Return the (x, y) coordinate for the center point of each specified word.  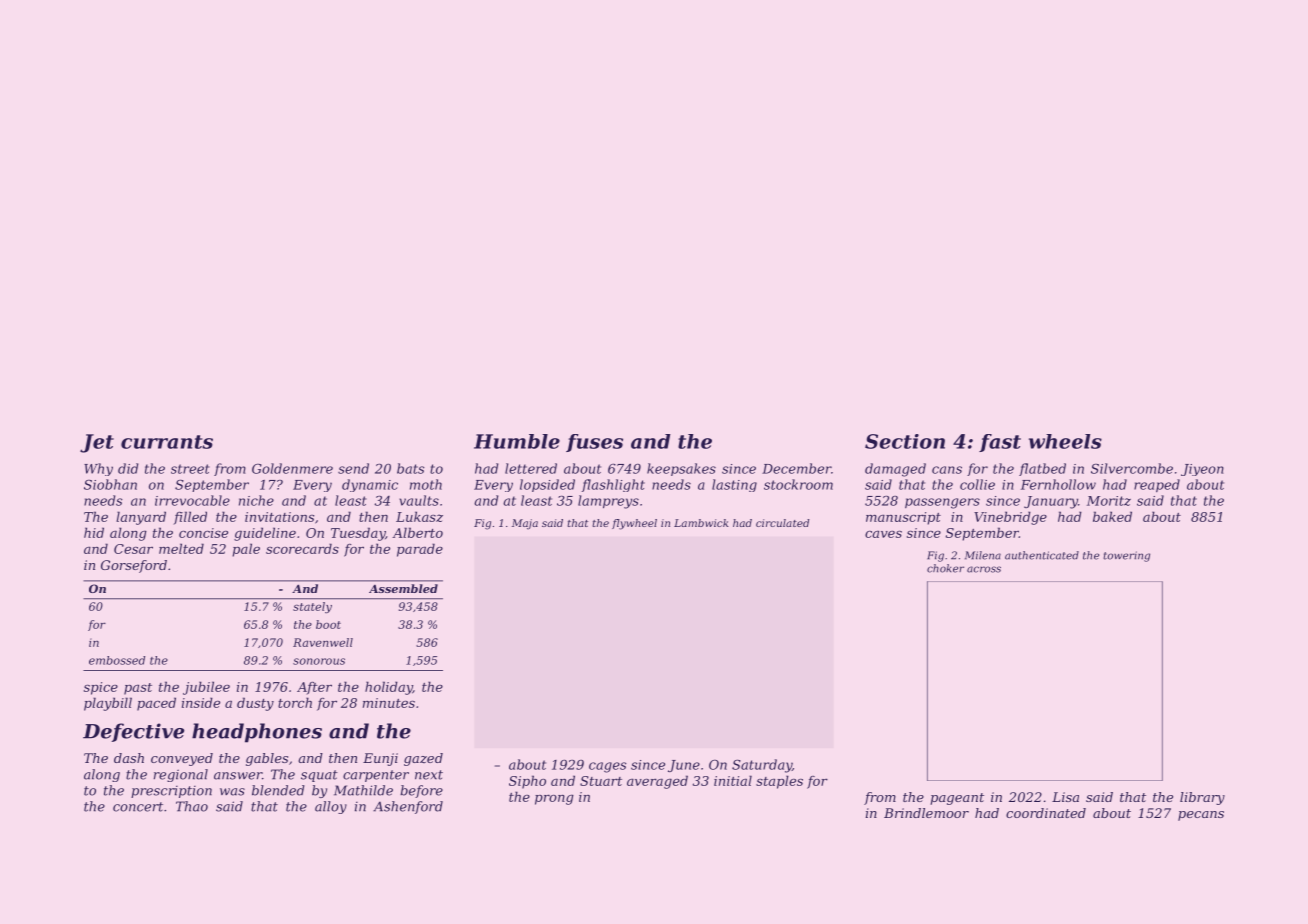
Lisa (1065, 797)
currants (167, 442)
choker (945, 568)
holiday (389, 688)
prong (554, 799)
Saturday (762, 766)
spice (101, 688)
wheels (1065, 441)
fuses (594, 443)
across (984, 569)
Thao (192, 806)
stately (312, 607)
